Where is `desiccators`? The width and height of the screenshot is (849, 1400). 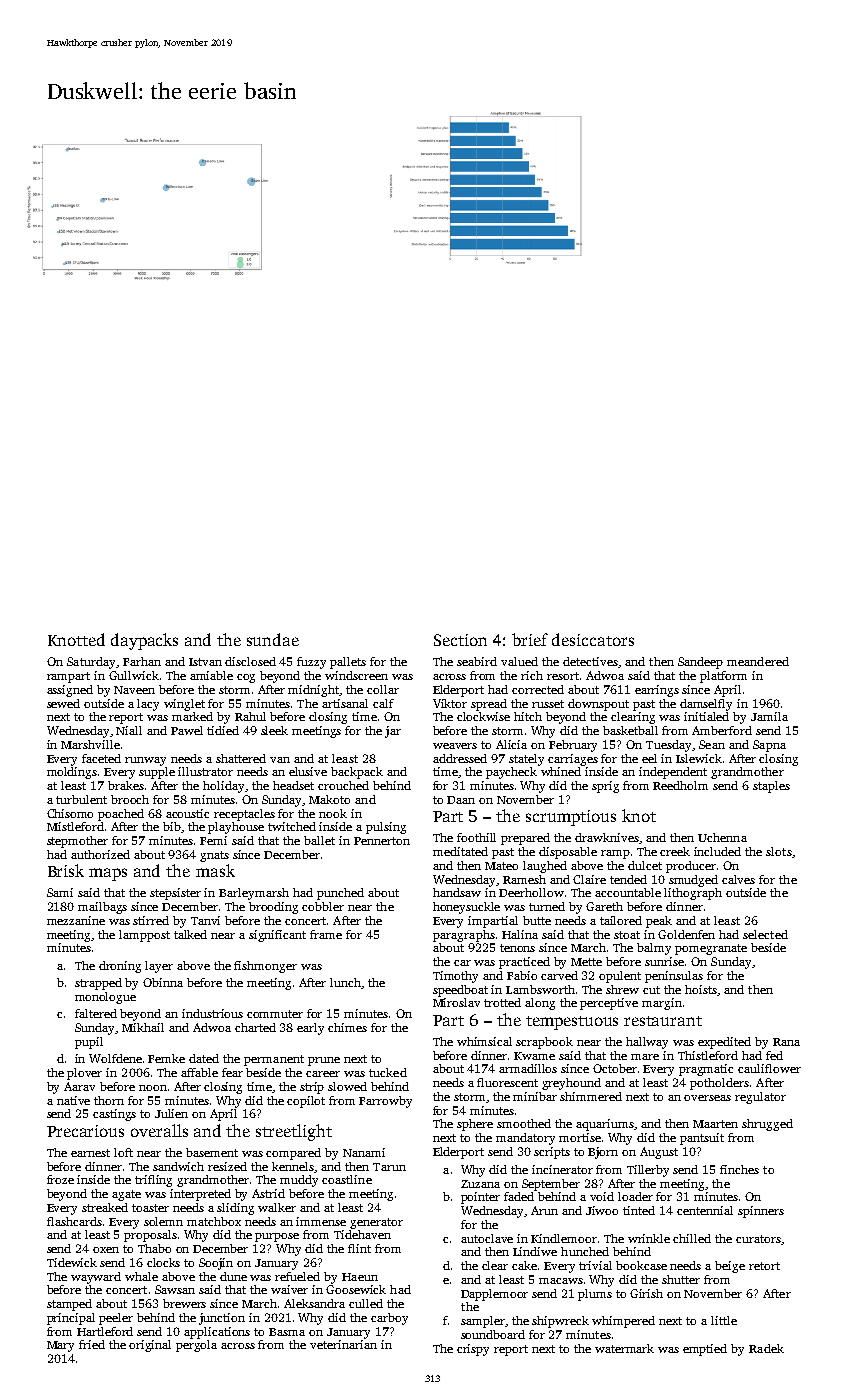 desiccators is located at coordinates (593, 639).
